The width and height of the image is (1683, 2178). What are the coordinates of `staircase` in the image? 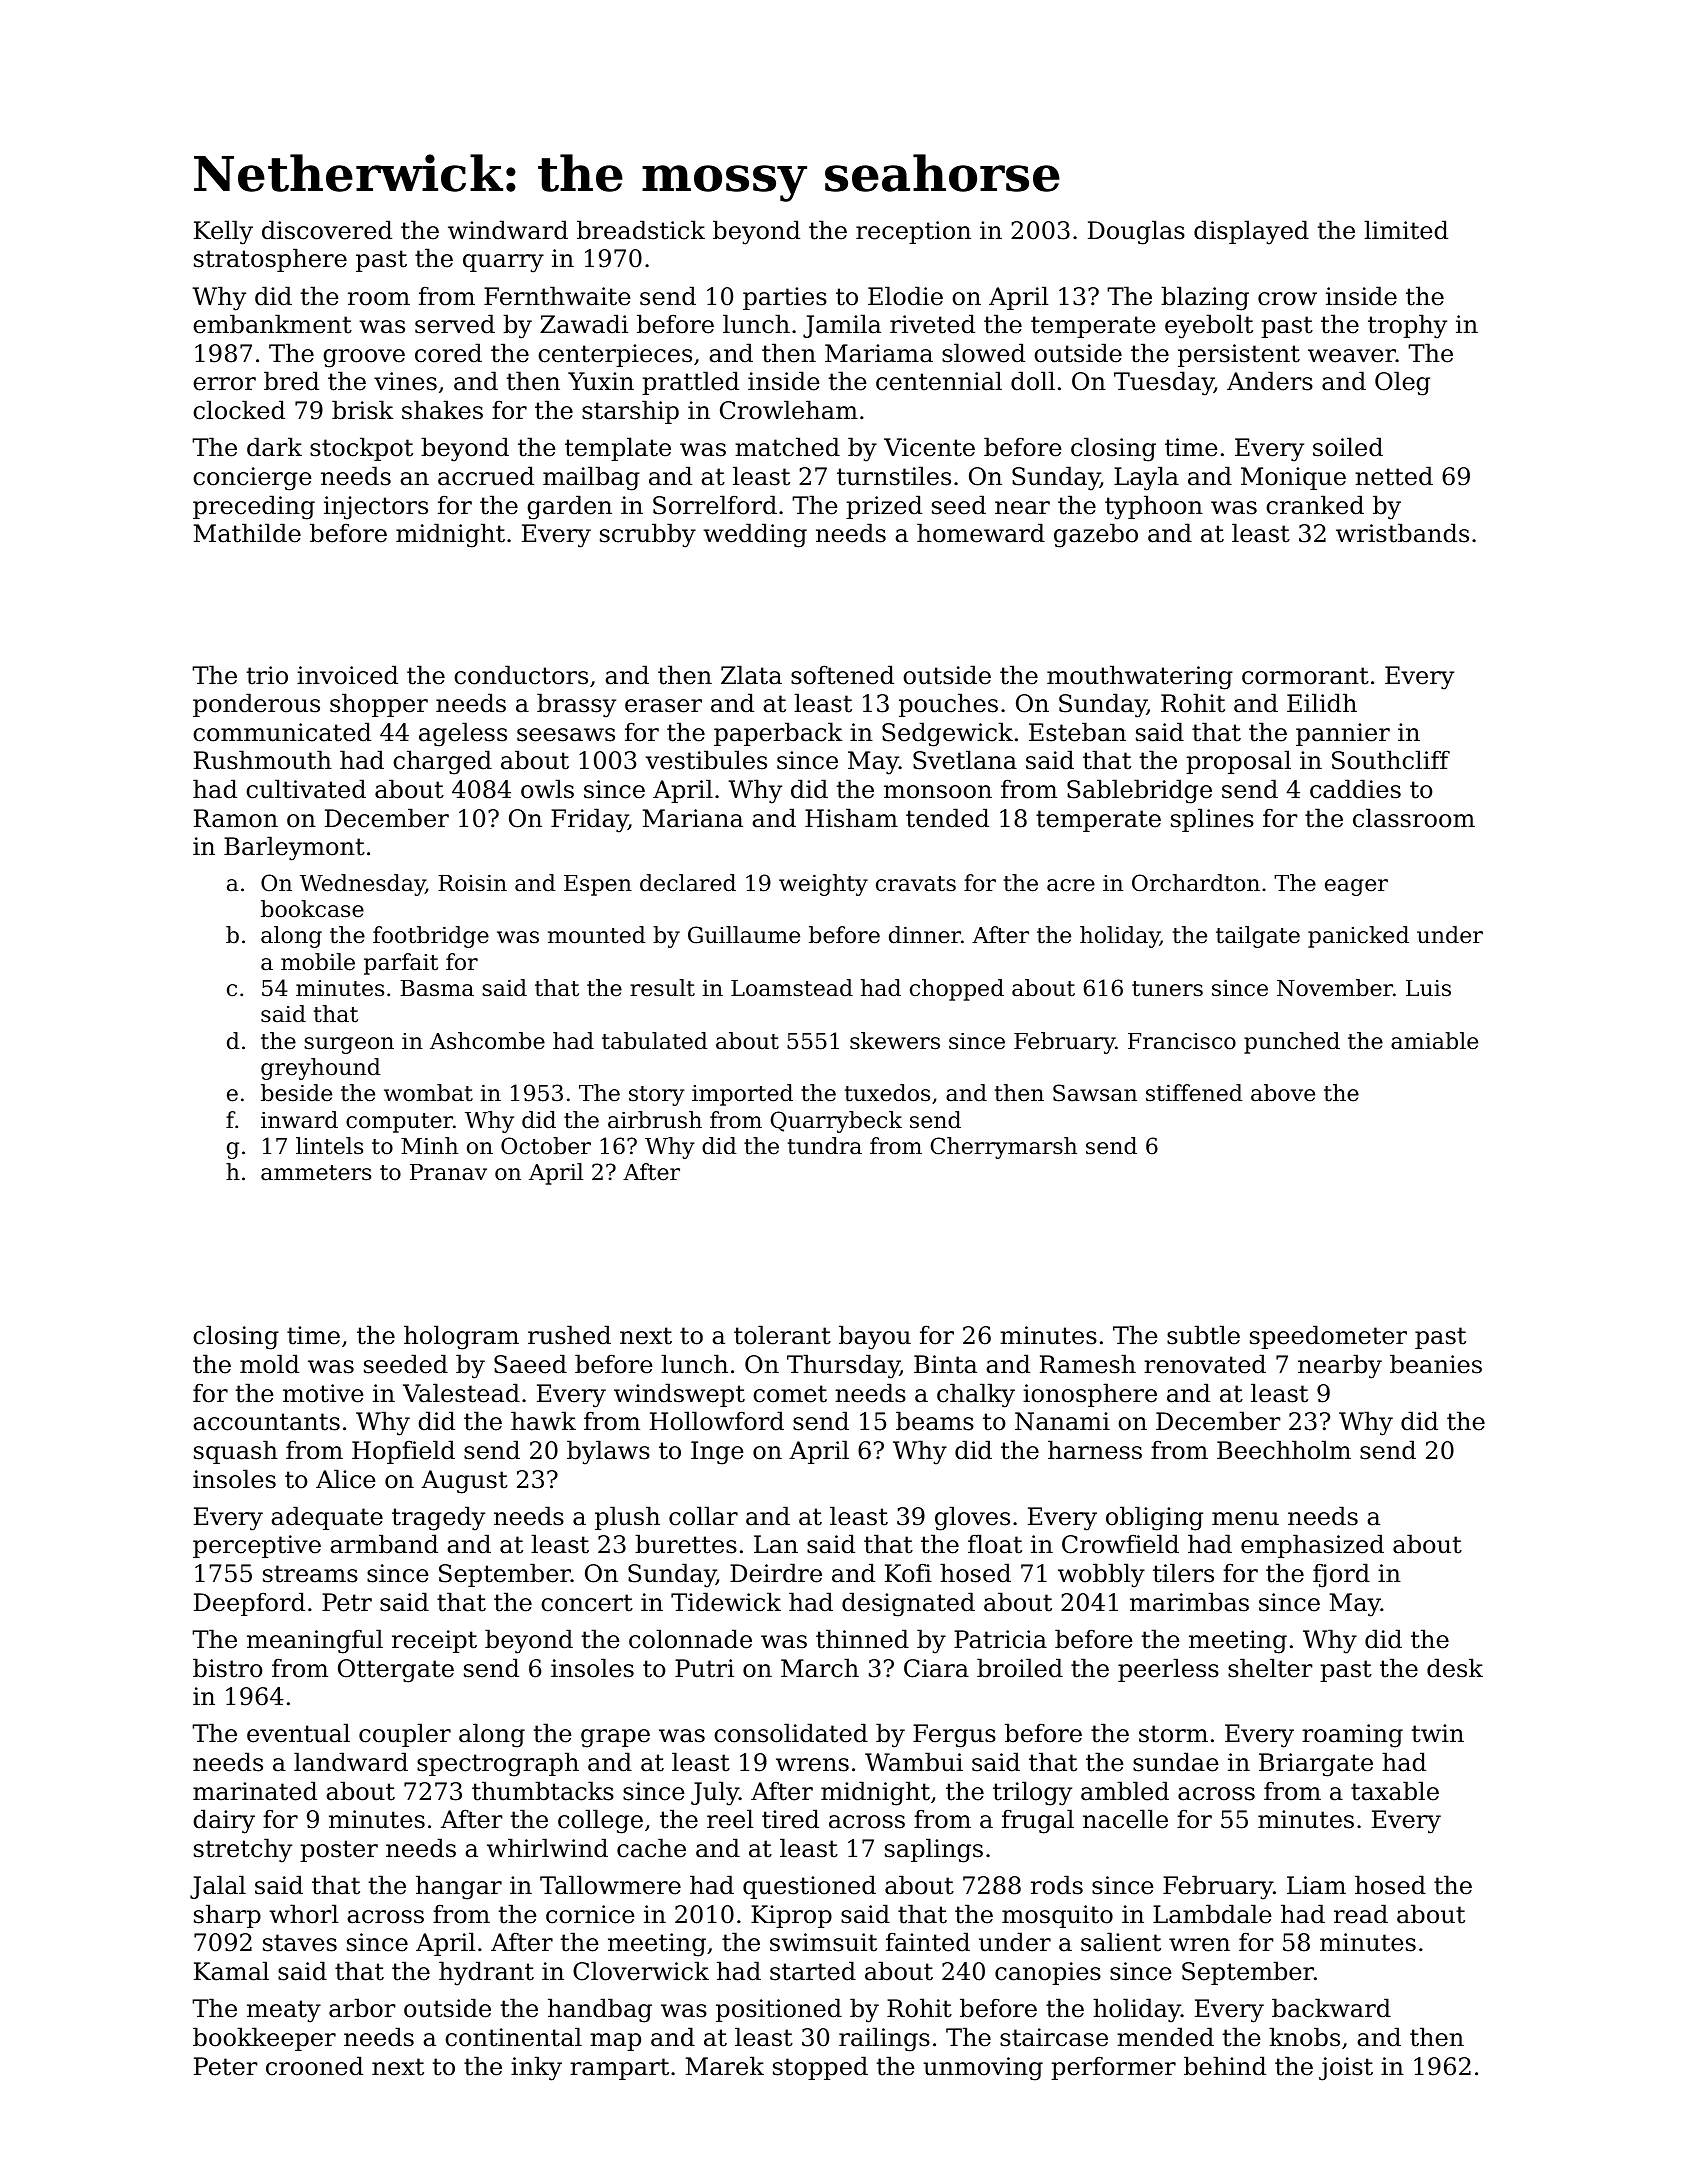 It's located at (1054, 2037).
